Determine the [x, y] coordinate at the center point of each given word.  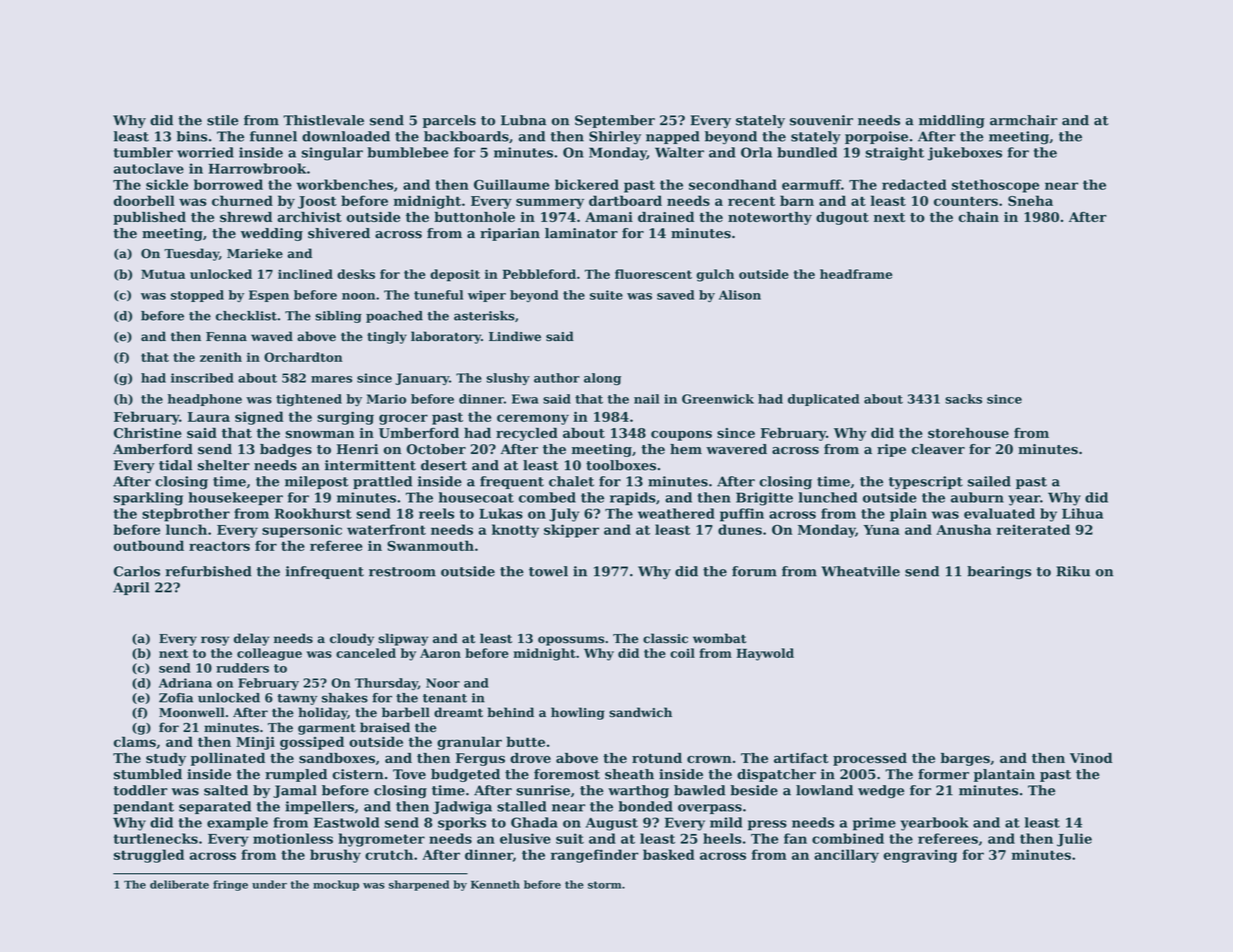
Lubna [523, 120]
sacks [963, 399]
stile [223, 120]
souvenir [821, 120]
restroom [402, 572]
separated [215, 807]
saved [676, 295]
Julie [1074, 840]
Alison [740, 295]
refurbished [208, 571]
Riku [1073, 571]
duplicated [823, 400]
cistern [358, 774]
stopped [197, 296]
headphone [205, 400]
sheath [629, 774]
